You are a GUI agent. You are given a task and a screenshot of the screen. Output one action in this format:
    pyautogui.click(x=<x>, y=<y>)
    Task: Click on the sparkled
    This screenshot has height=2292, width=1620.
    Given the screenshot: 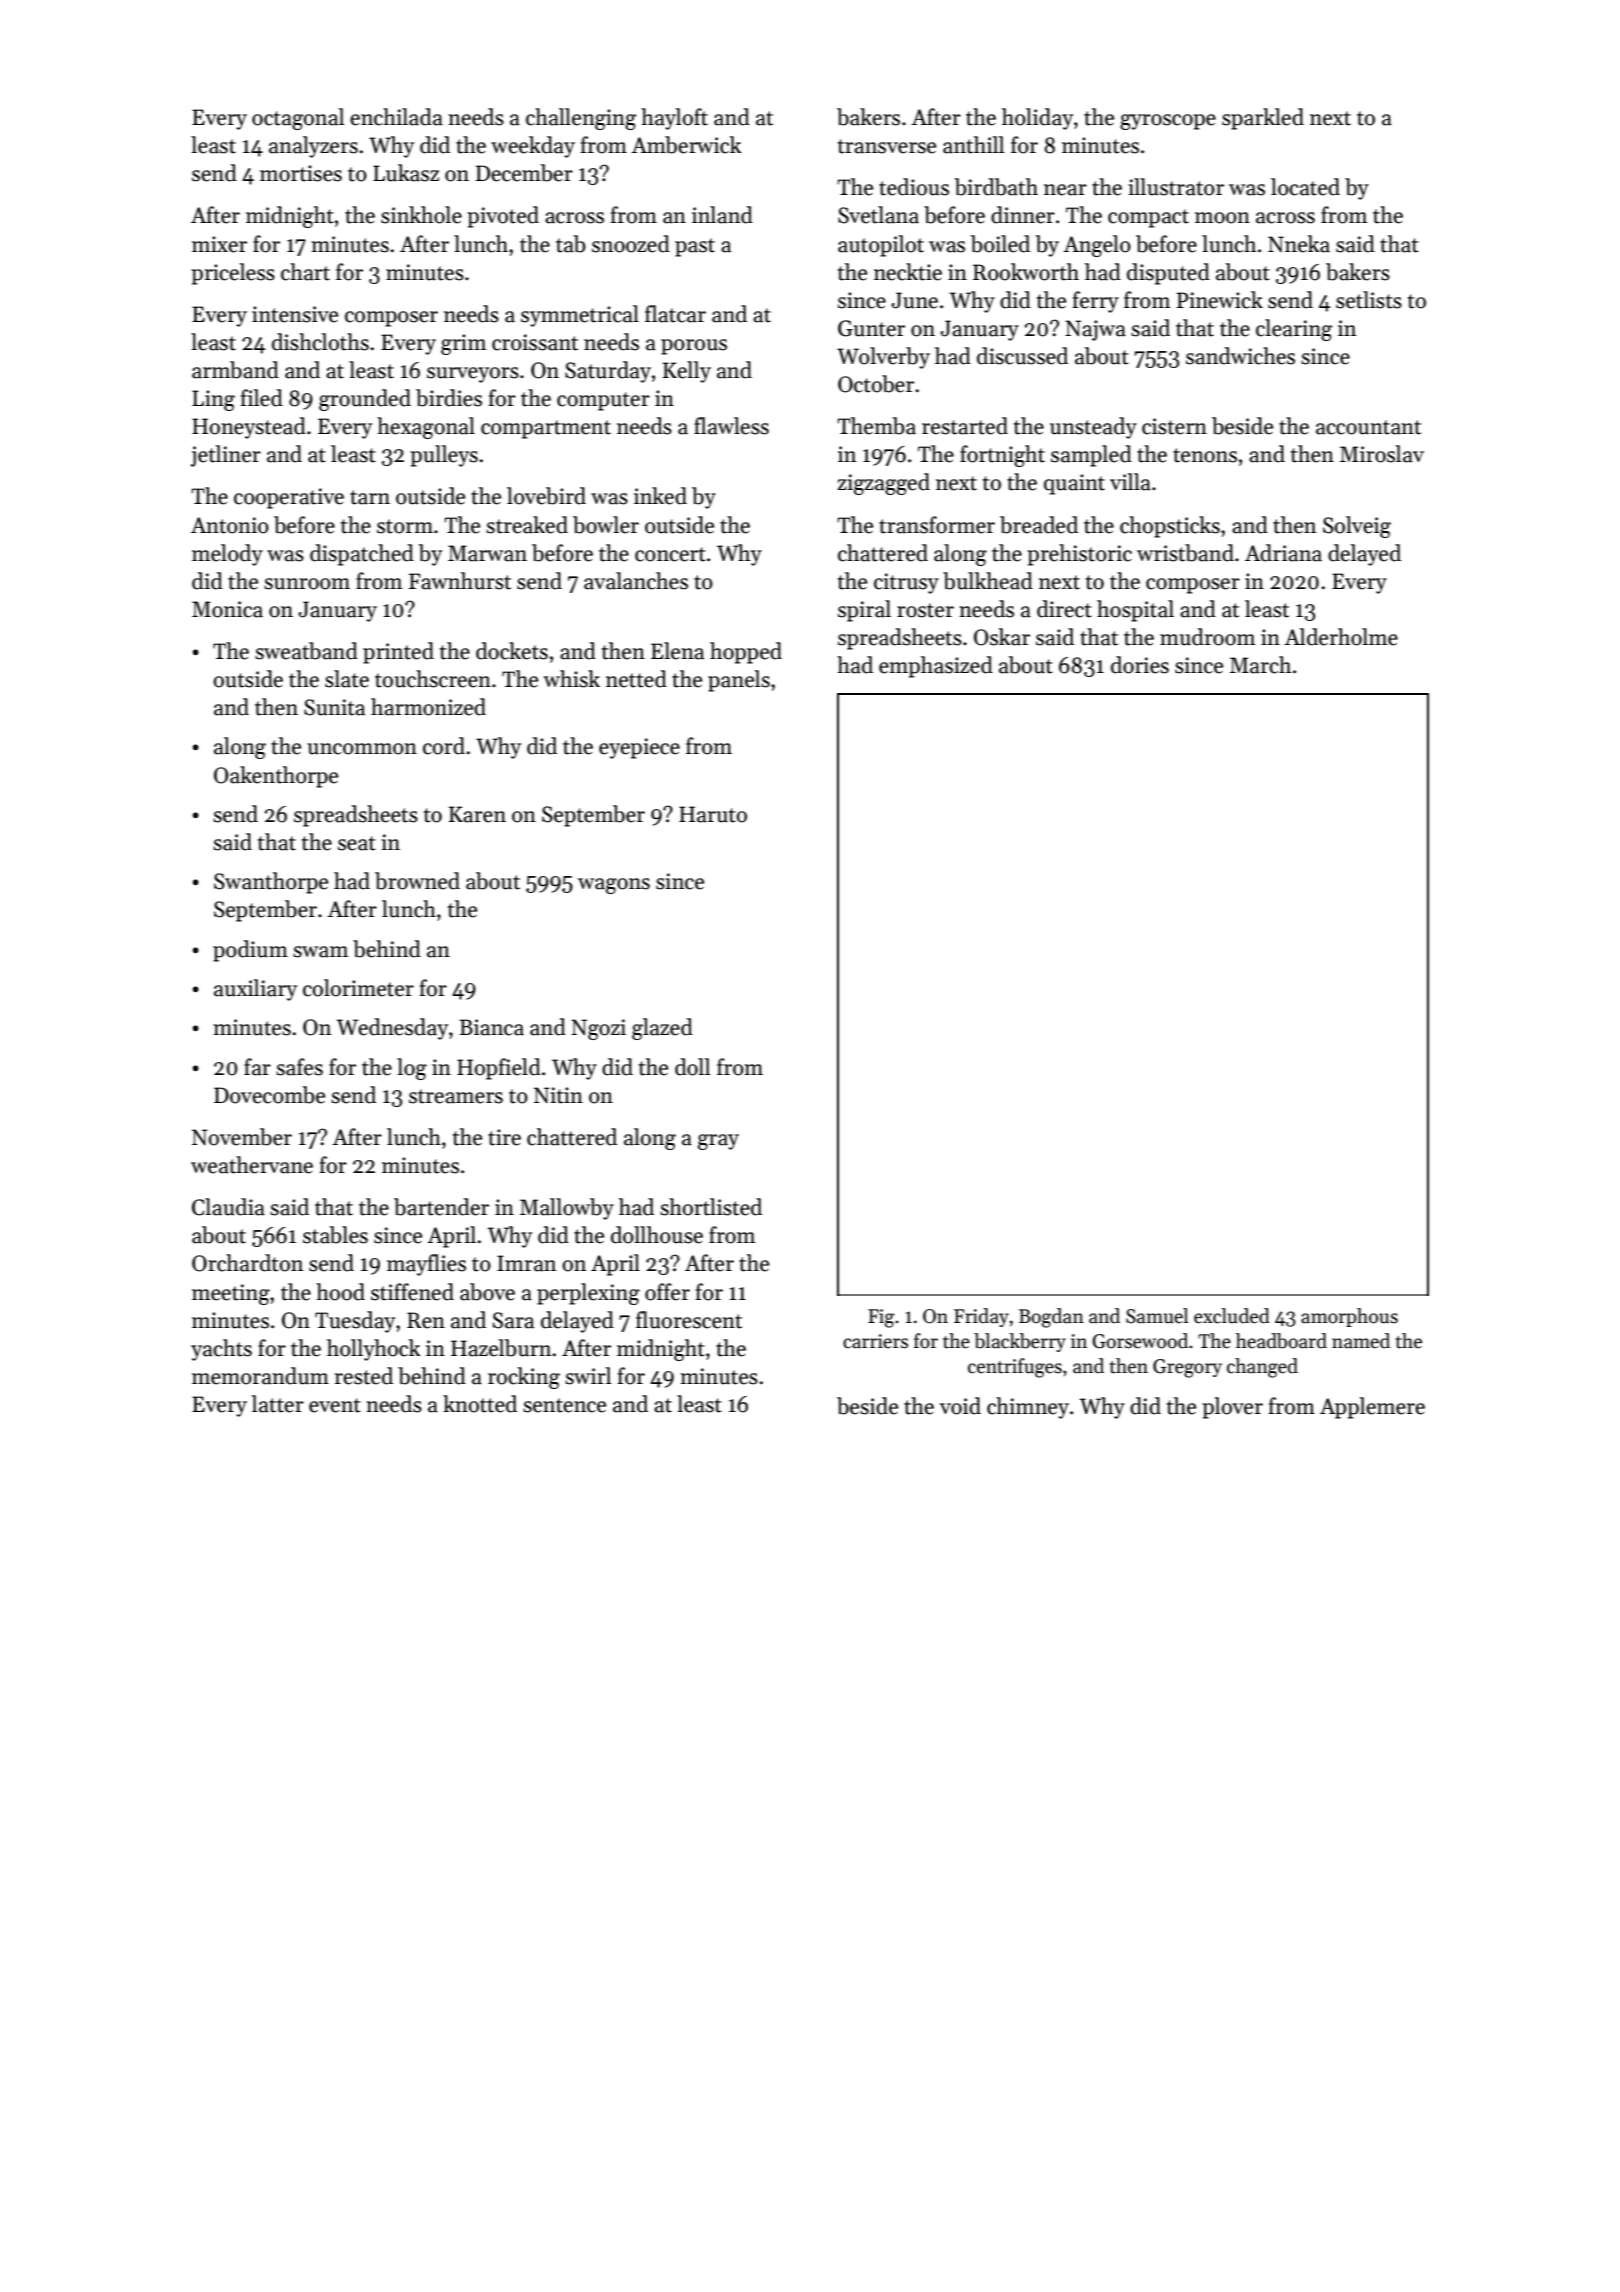 What is the action you would take?
    pyautogui.click(x=1263, y=119)
